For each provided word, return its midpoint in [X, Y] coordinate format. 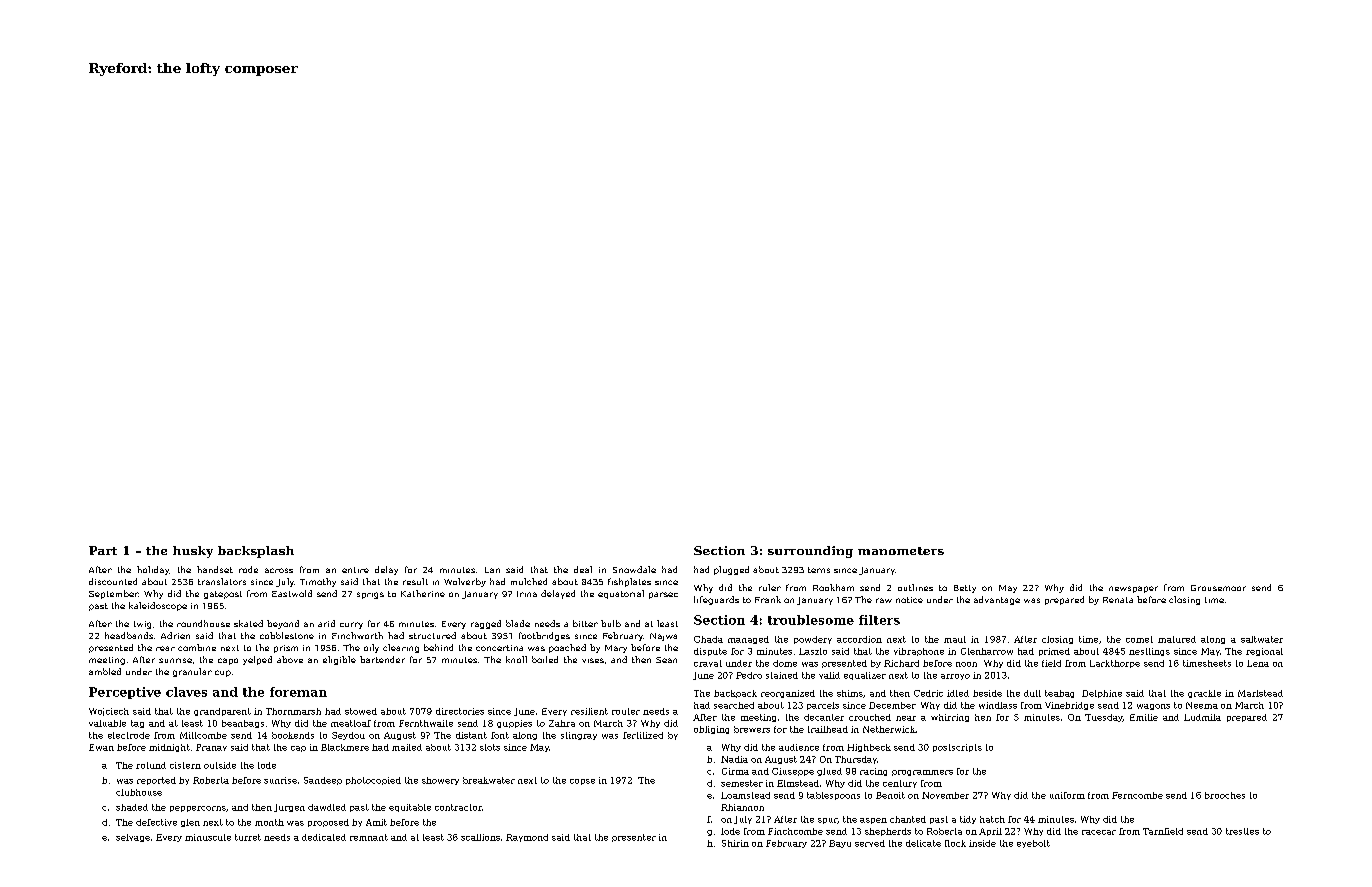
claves [186, 692]
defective [156, 822]
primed [1054, 652]
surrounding [810, 552]
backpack [735, 694]
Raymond [527, 838]
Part [103, 550]
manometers [901, 551]
